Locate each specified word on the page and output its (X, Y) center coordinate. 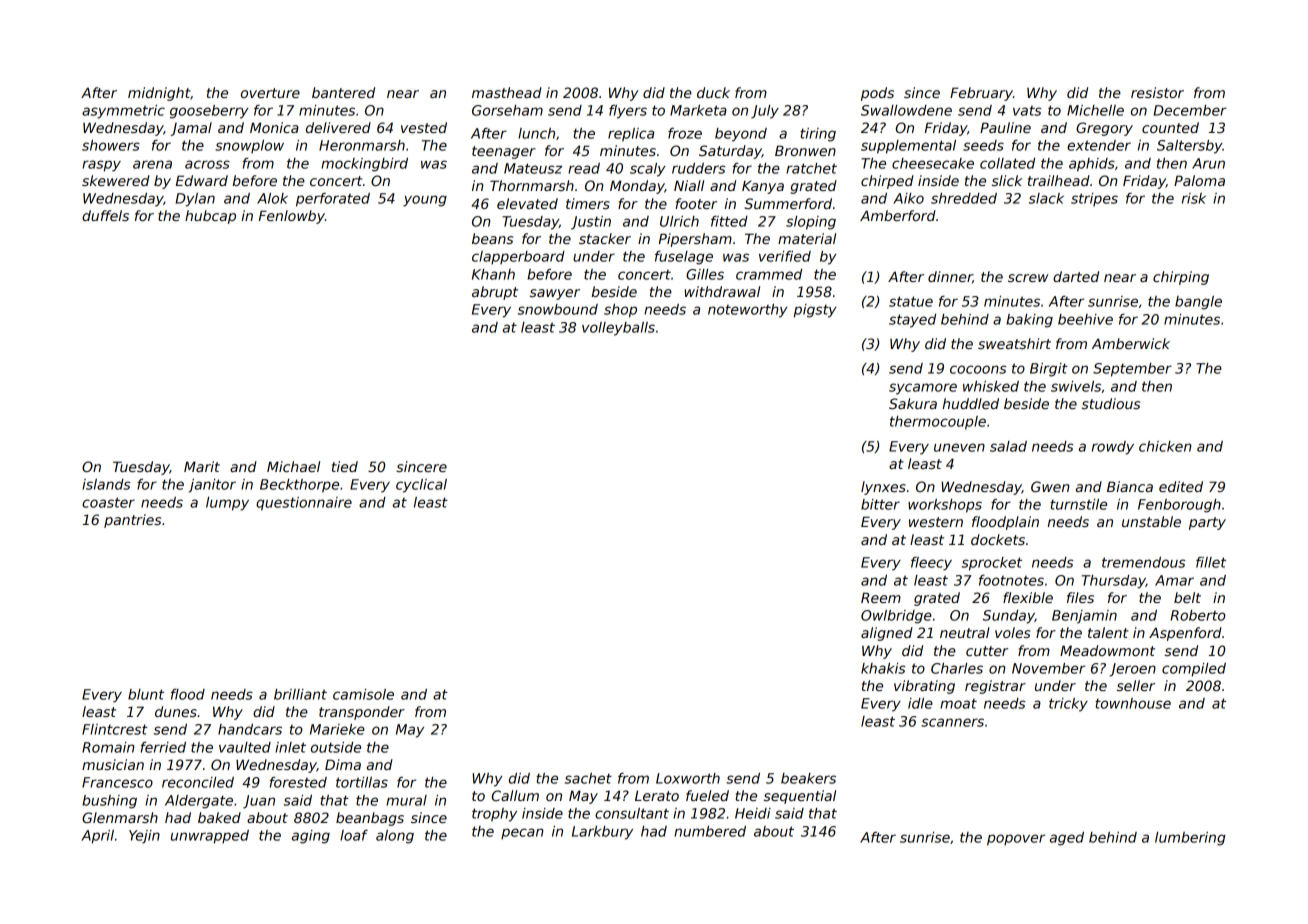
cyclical (421, 486)
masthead (507, 92)
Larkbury (602, 833)
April (97, 837)
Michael (293, 466)
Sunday (1009, 617)
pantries (132, 521)
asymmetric (123, 112)
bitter (880, 504)
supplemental (908, 147)
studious (1111, 403)
